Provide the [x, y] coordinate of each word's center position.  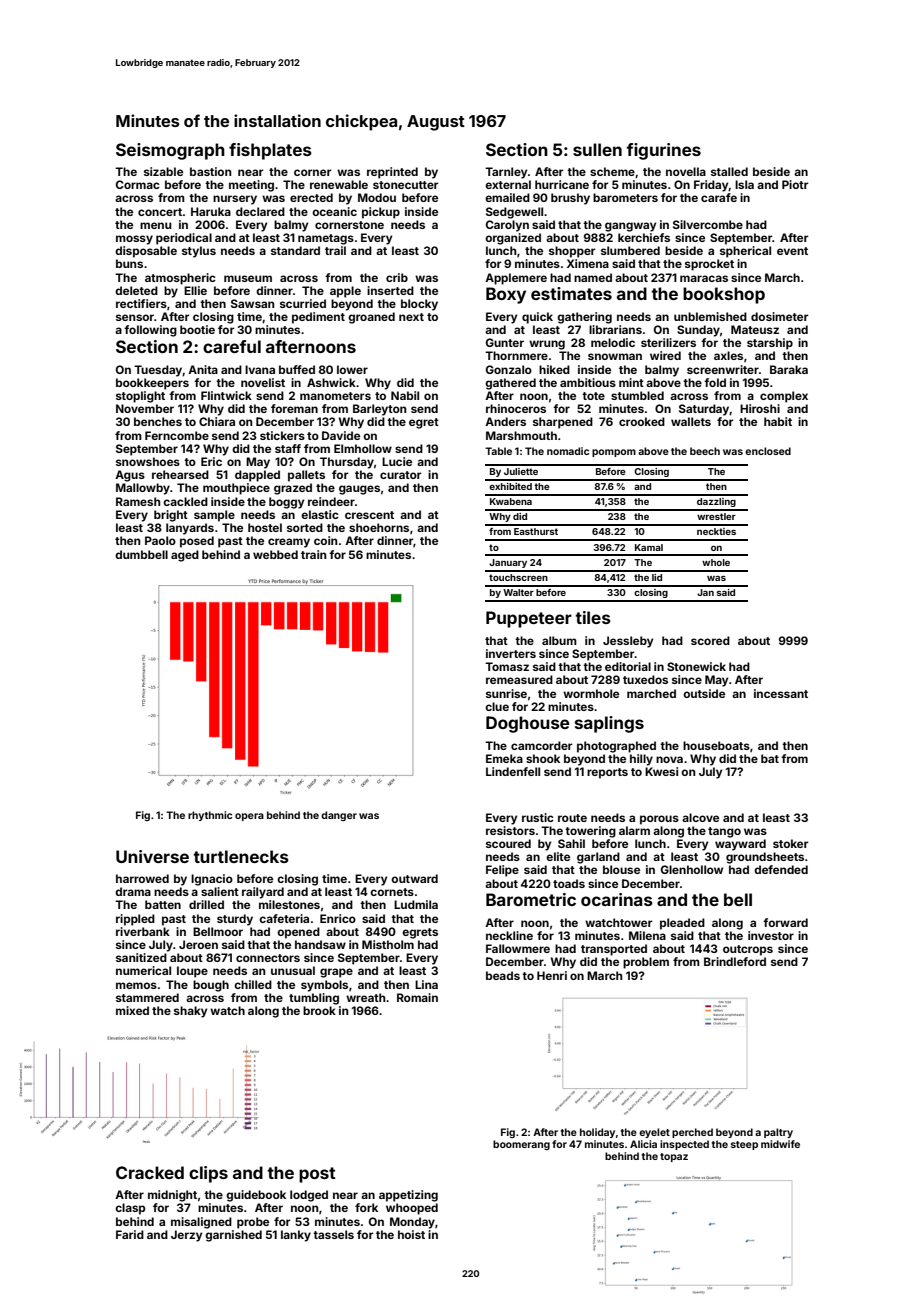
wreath [366, 997]
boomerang [521, 1145]
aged [185, 556]
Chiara [217, 421]
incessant [781, 693]
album [559, 640]
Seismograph [170, 151]
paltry [778, 1133]
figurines [663, 151]
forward [785, 922]
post [317, 1175]
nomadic [568, 451]
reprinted [392, 173]
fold [715, 382]
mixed [132, 1010]
